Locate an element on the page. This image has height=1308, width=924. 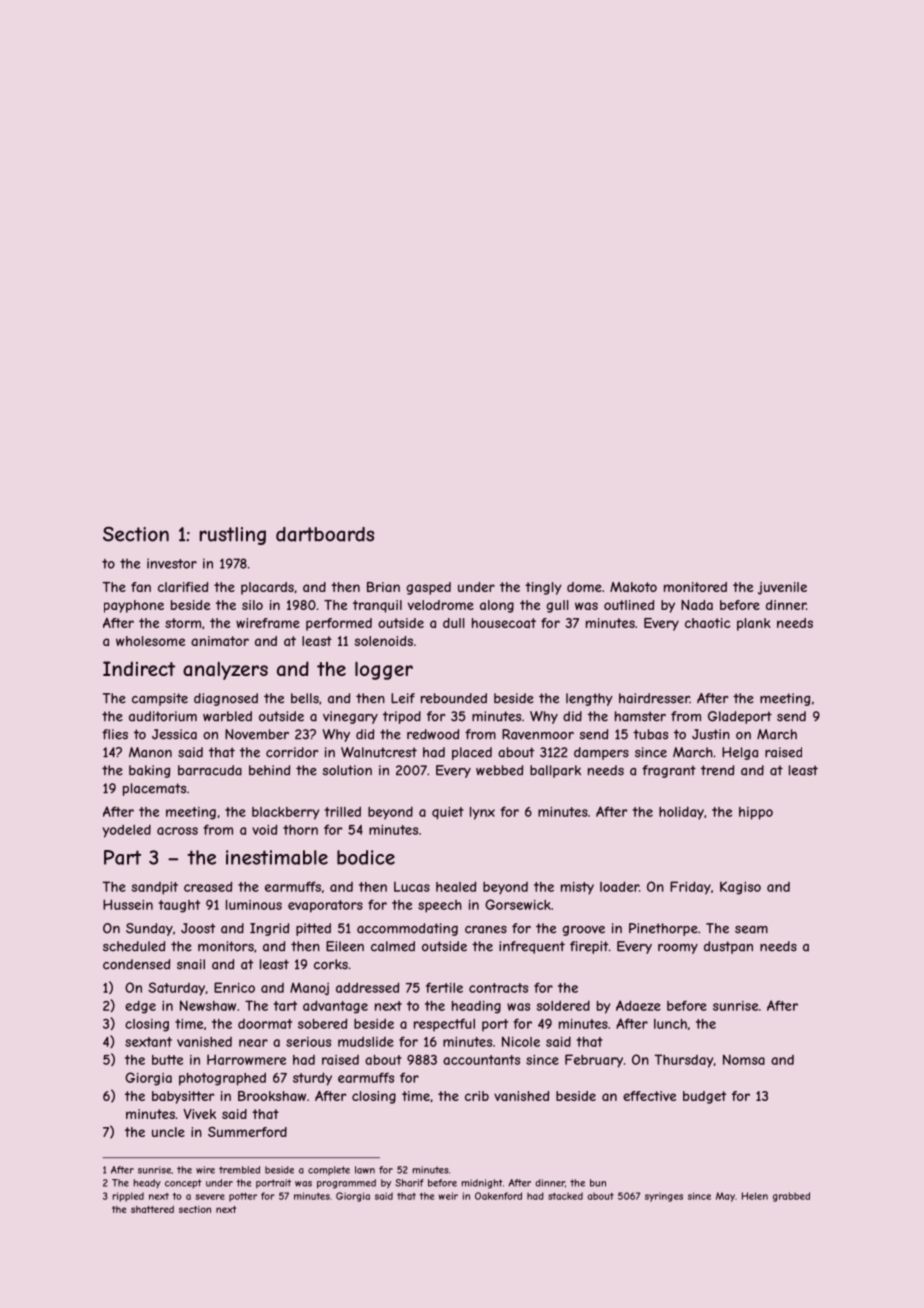
cranes is located at coordinates (486, 930).
